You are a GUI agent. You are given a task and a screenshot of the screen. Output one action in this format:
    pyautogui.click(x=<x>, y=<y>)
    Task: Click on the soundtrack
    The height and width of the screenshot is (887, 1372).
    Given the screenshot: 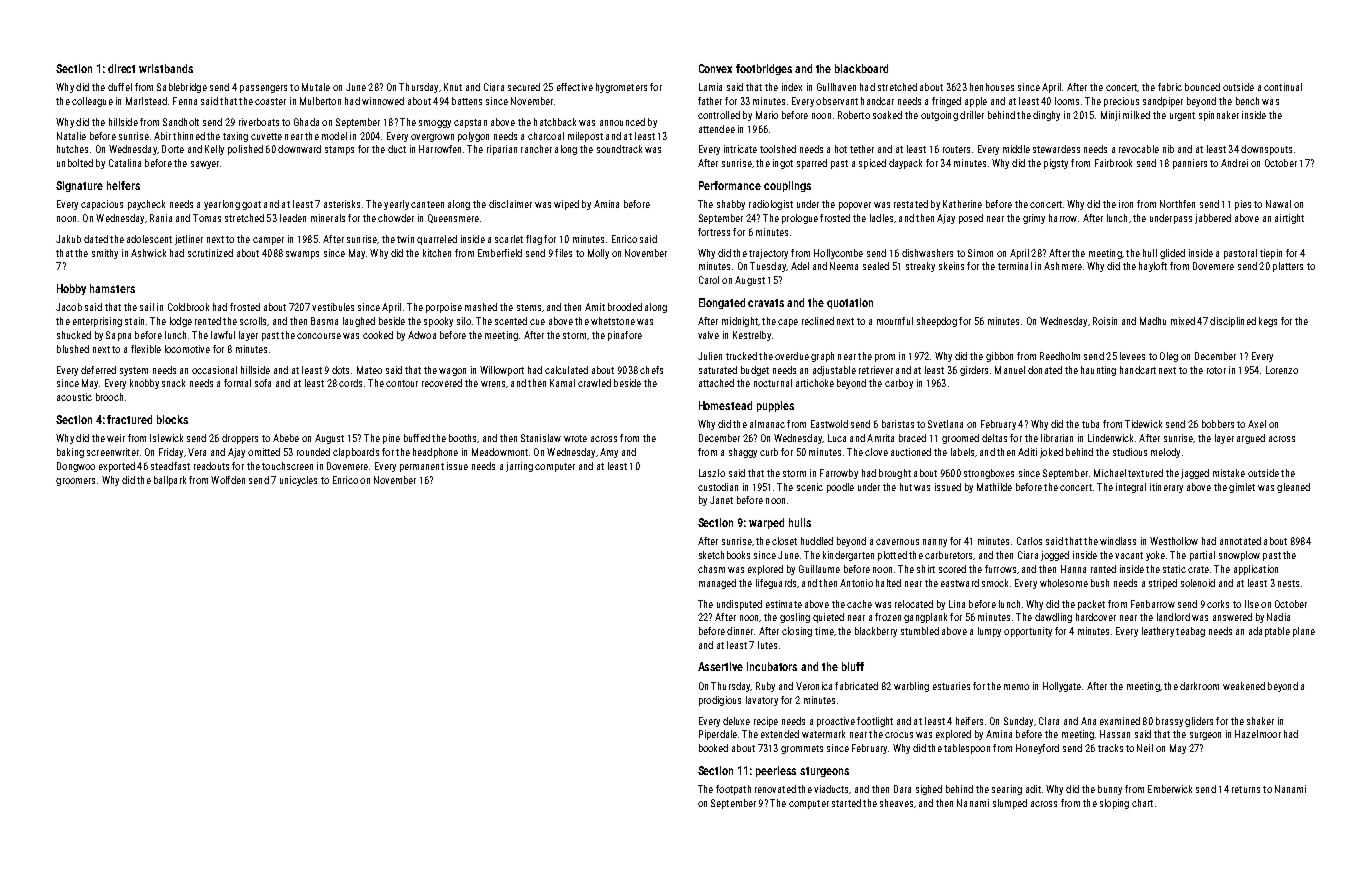 What is the action you would take?
    pyautogui.click(x=619, y=149)
